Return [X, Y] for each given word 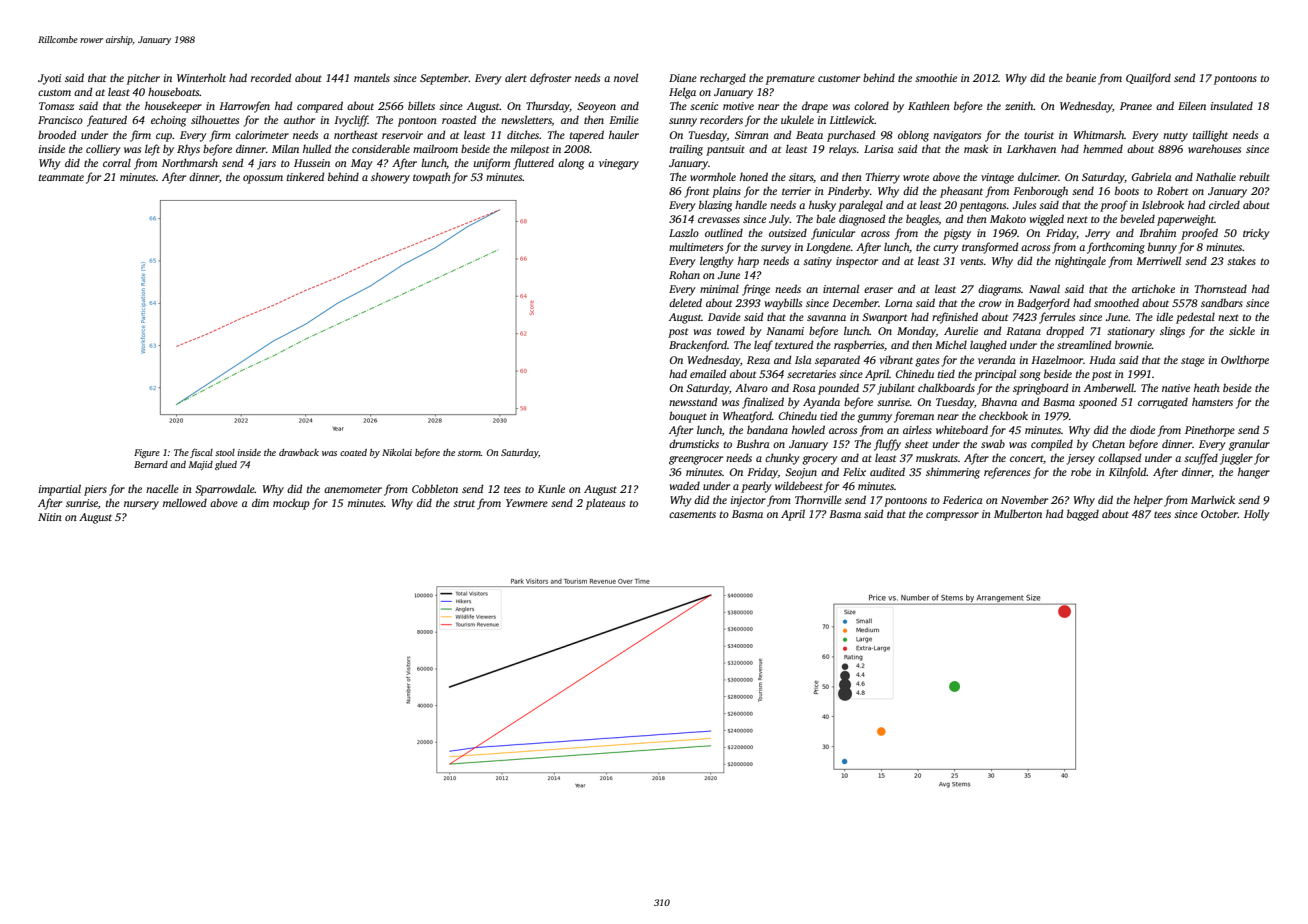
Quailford [1148, 79]
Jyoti [49, 79]
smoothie [936, 77]
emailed [708, 373]
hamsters [1212, 401]
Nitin [50, 517]
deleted [685, 302]
